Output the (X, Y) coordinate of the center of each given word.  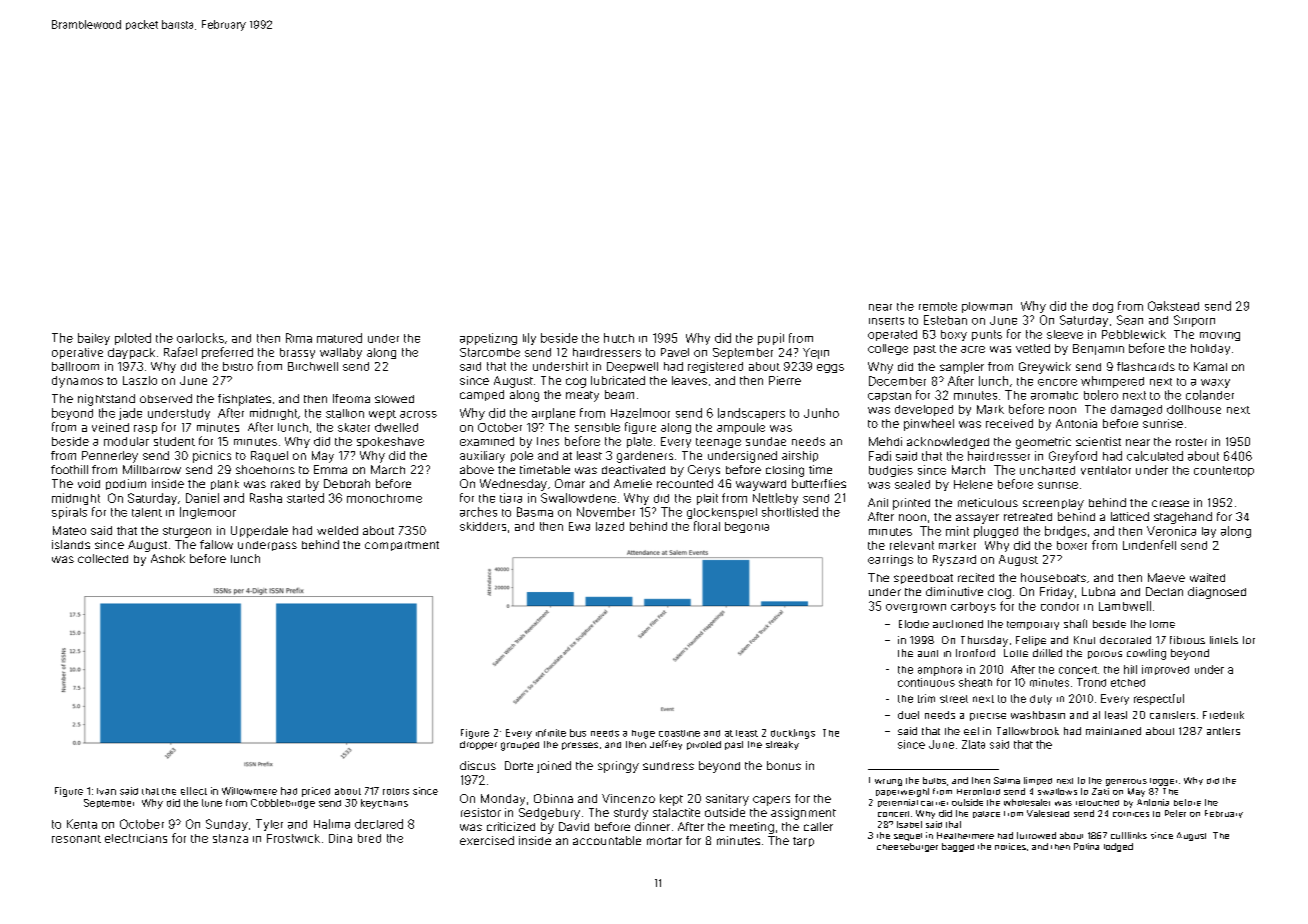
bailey (94, 339)
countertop (1224, 471)
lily (529, 339)
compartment (402, 546)
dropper (478, 745)
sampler (962, 368)
